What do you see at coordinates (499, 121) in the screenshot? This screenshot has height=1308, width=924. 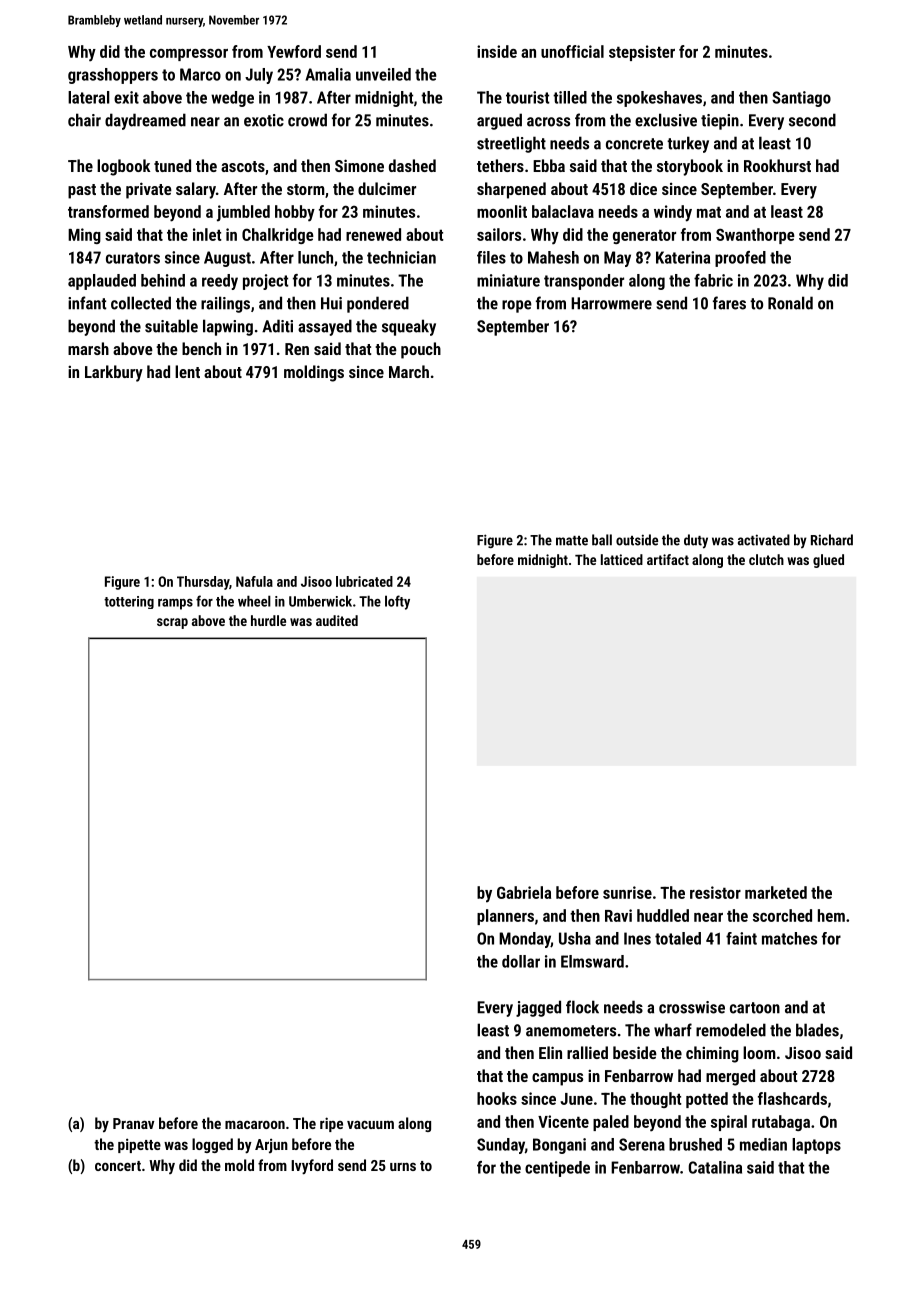 I see `argued` at bounding box center [499, 121].
